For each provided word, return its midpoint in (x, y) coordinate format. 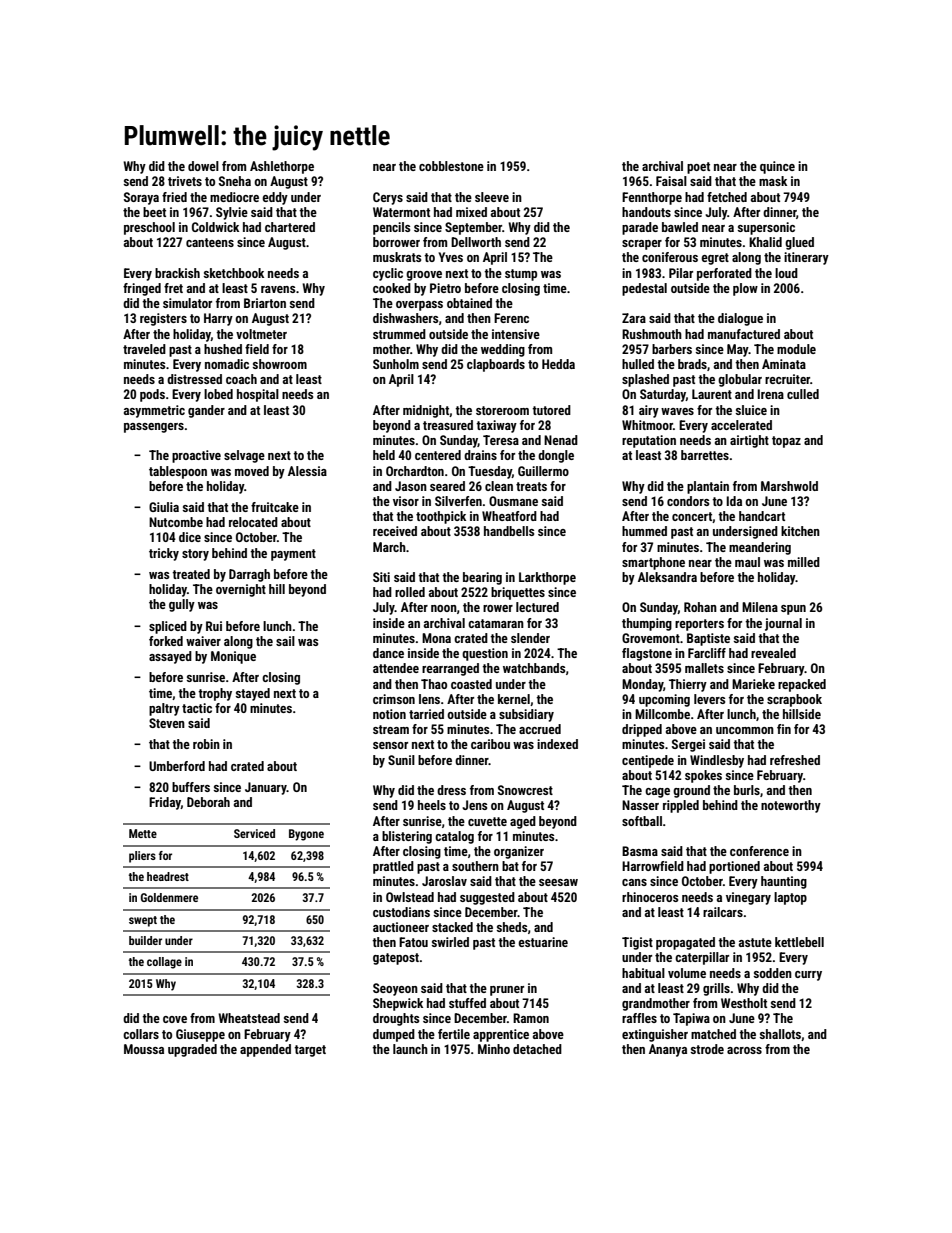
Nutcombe (176, 522)
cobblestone (451, 166)
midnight (426, 411)
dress (451, 790)
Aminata (784, 364)
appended (265, 1050)
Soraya (141, 198)
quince (777, 167)
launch (410, 1049)
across (744, 1050)
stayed (253, 694)
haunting (784, 882)
